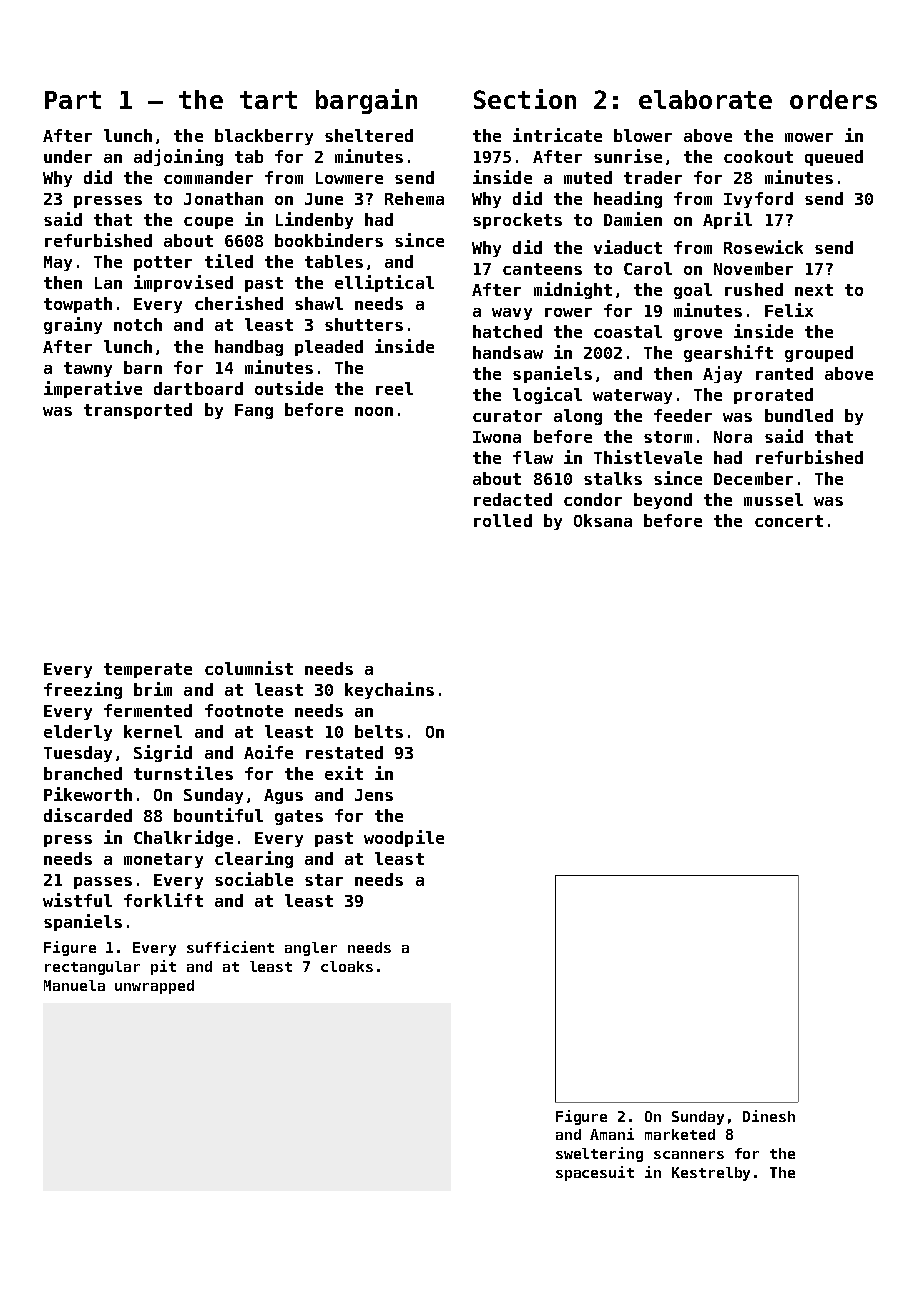 The image size is (924, 1308). I want to click on muted, so click(588, 177).
